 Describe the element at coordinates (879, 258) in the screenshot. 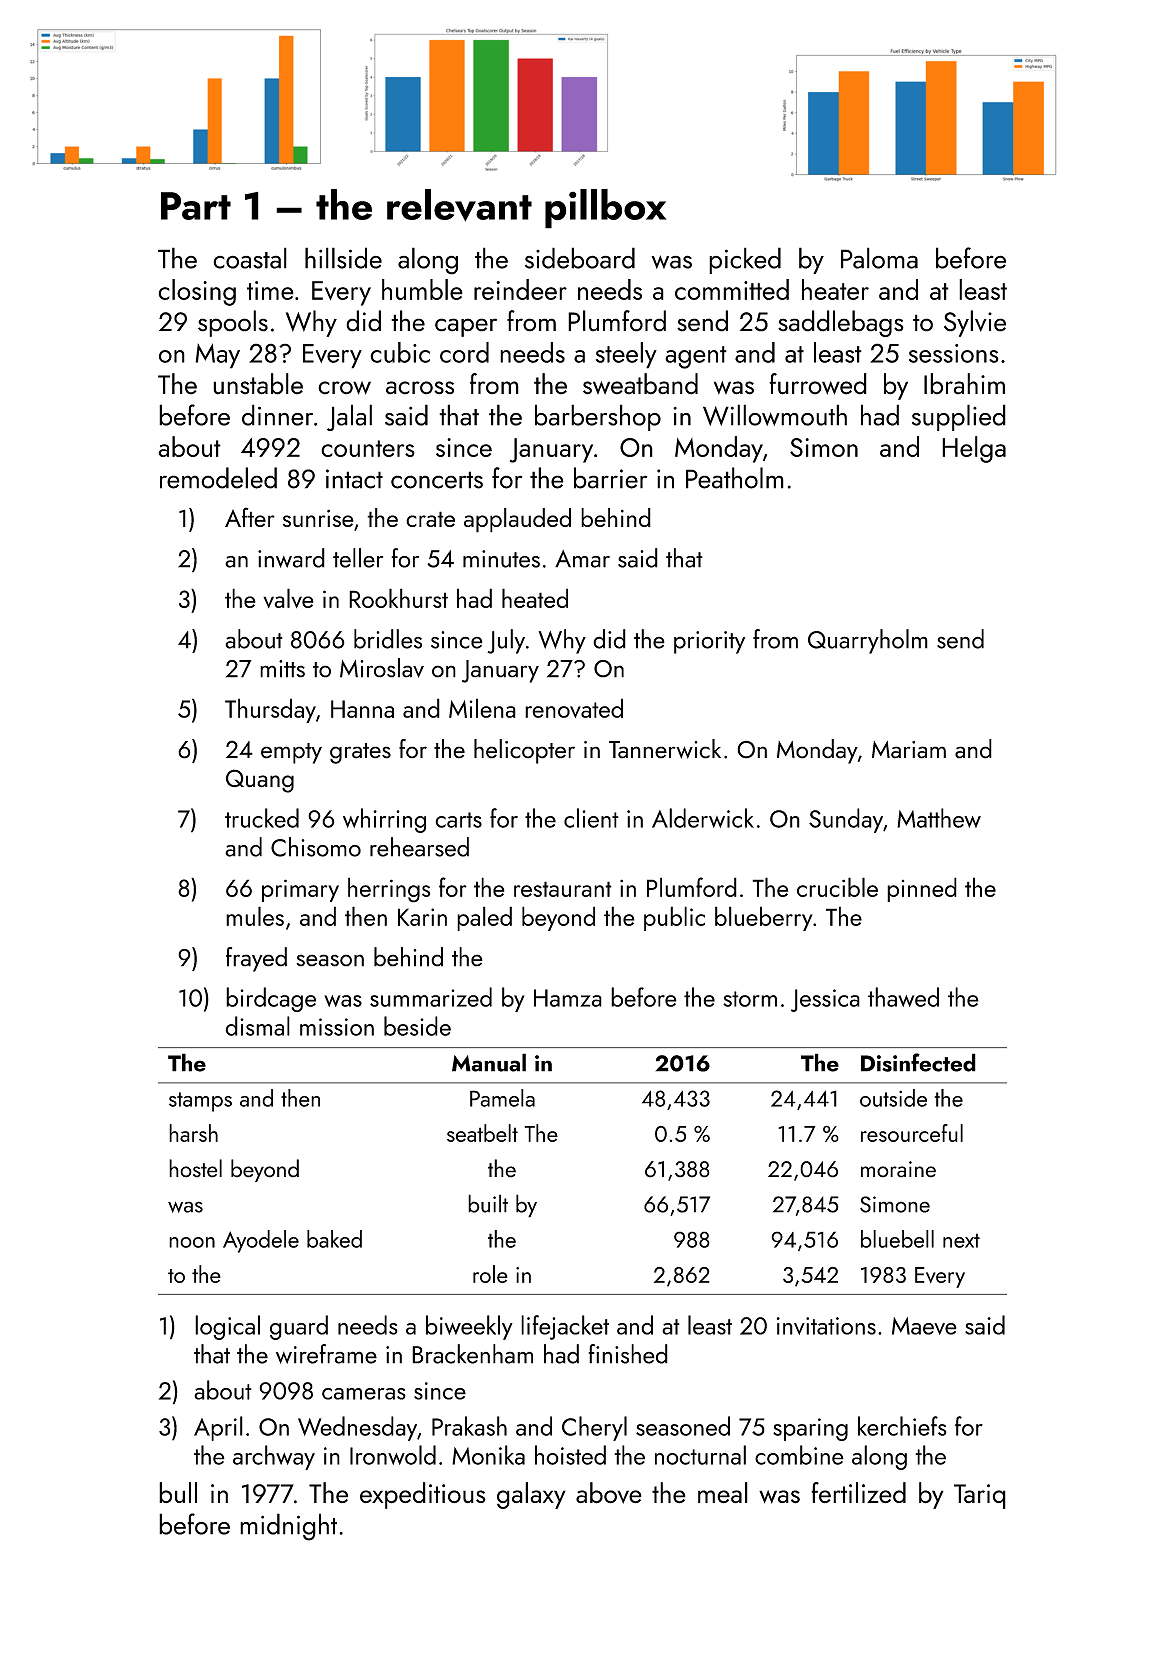

I see `Paloma` at that location.
